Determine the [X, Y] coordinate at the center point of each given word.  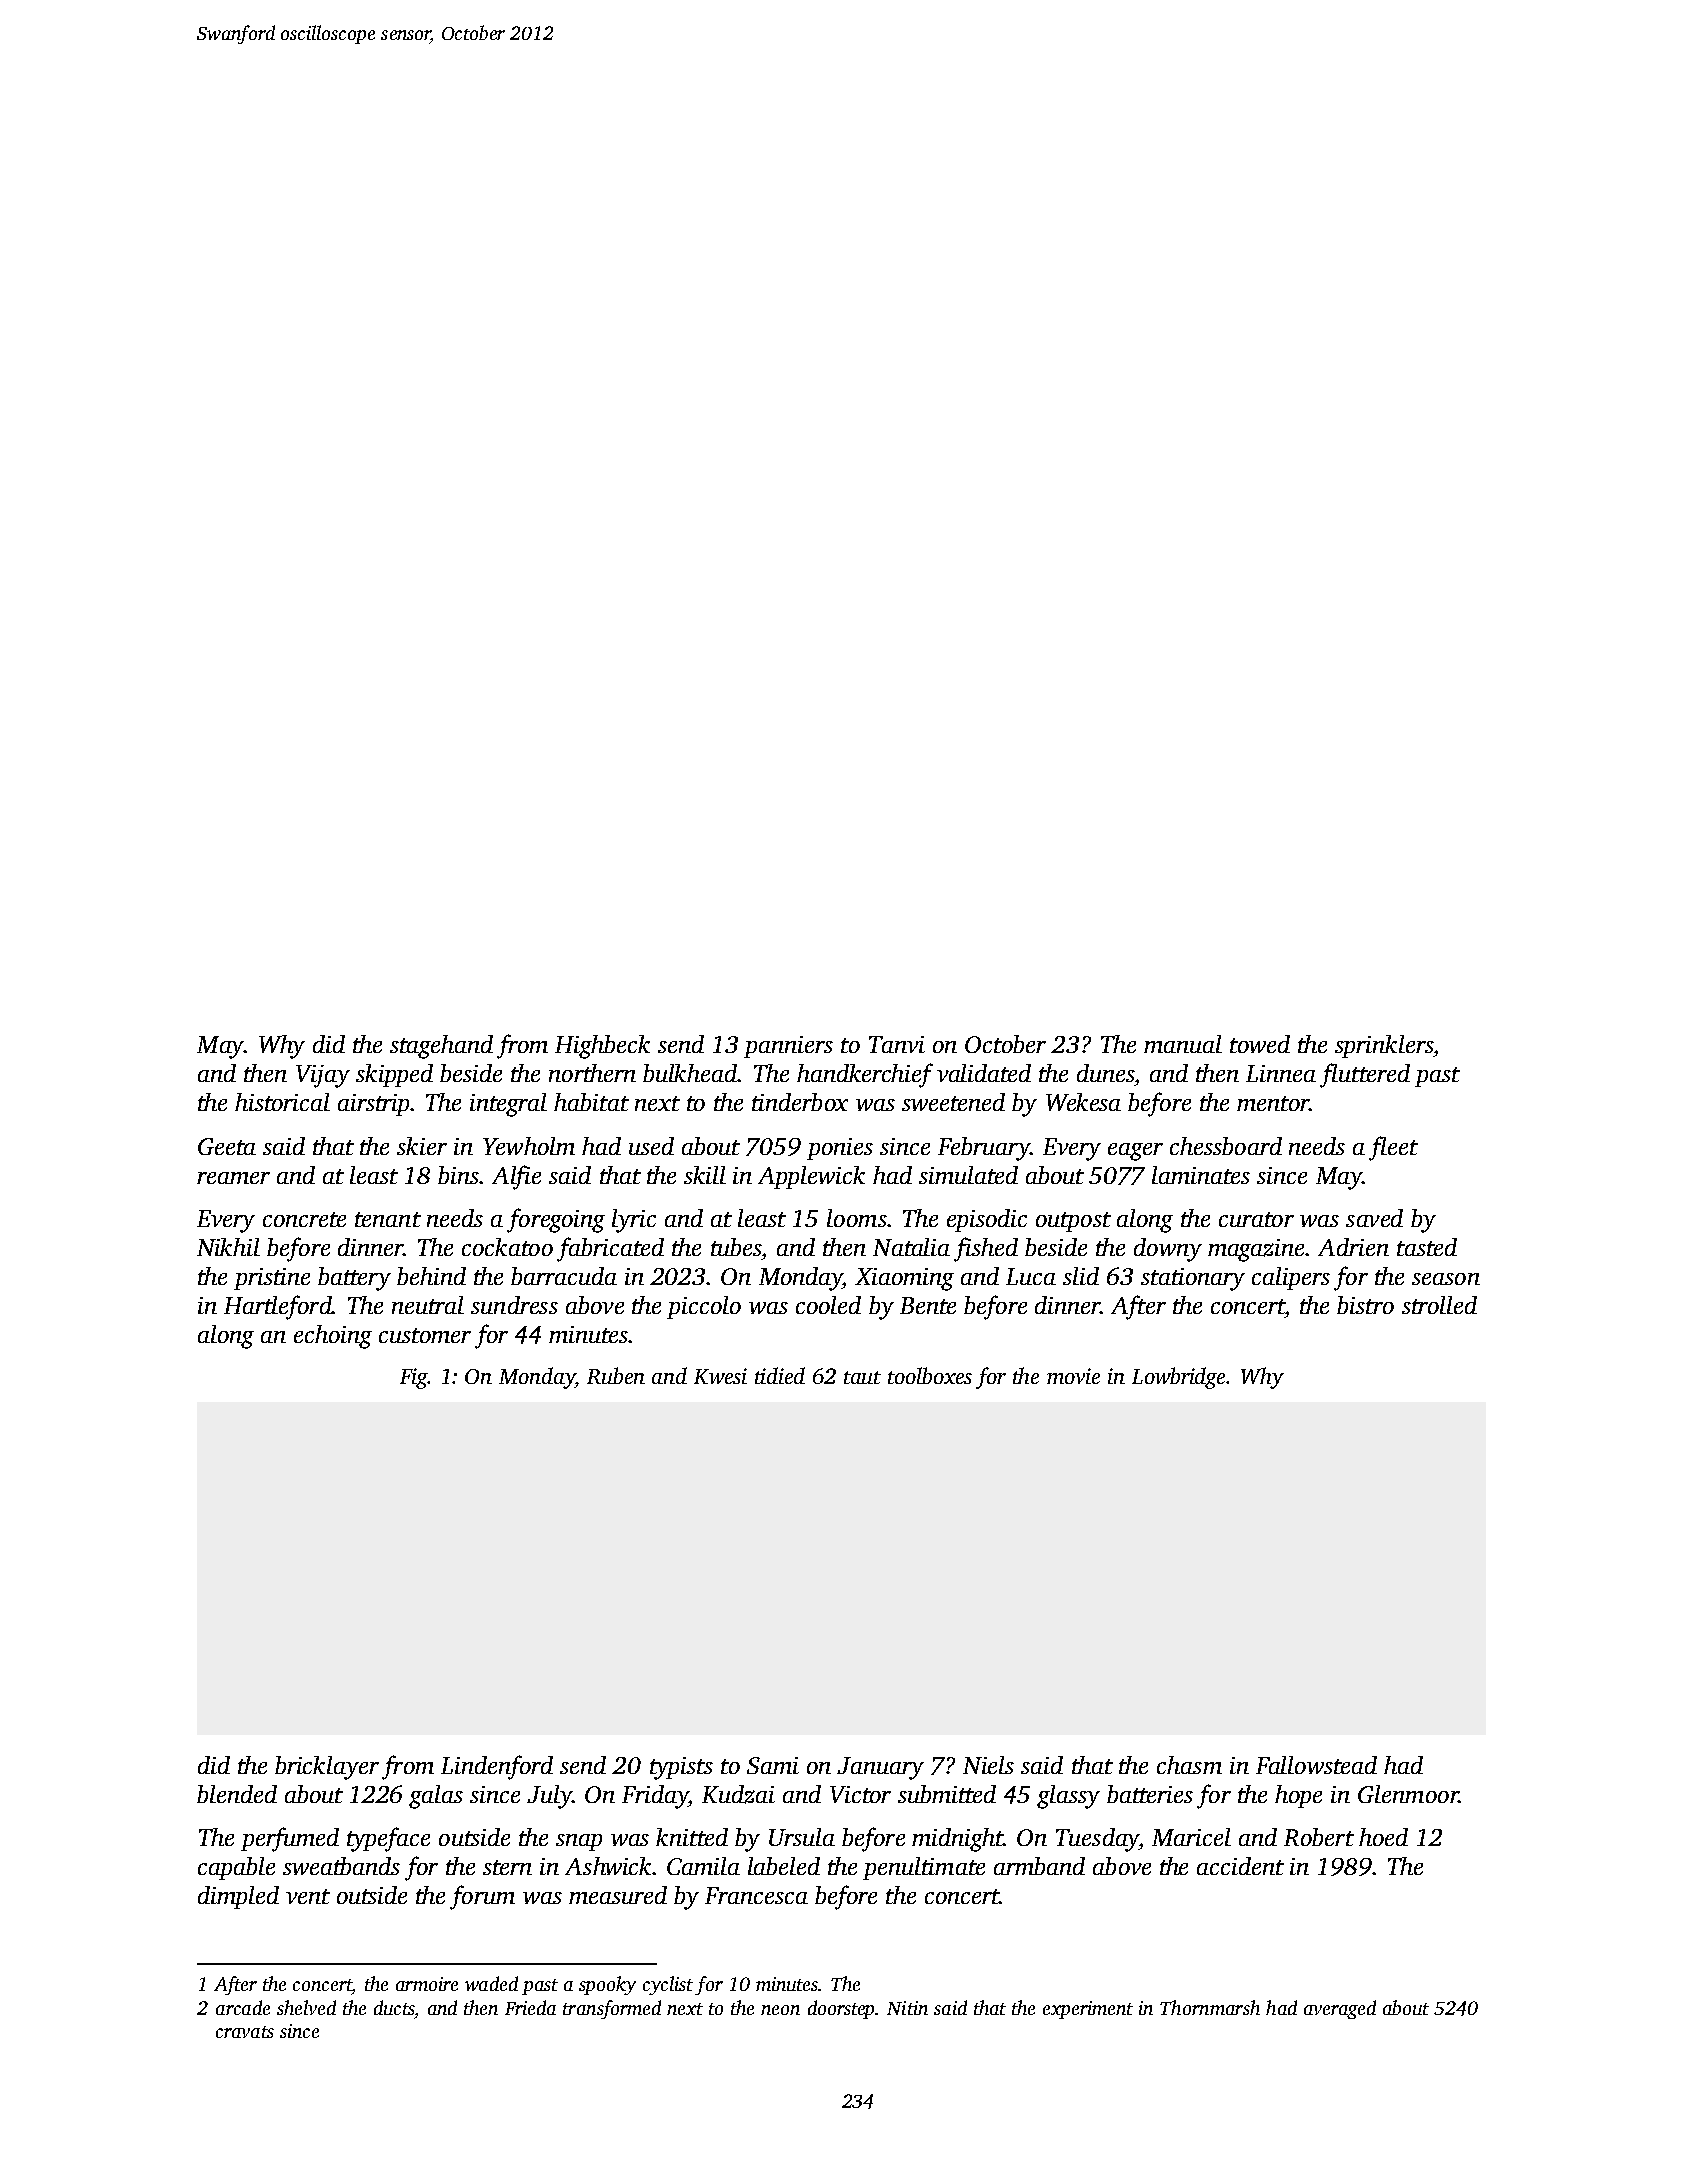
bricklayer [327, 1768]
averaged [1340, 2009]
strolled [1439, 1305]
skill [705, 1175]
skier [422, 1146]
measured [618, 1895]
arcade [243, 2007]
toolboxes [930, 1375]
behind [431, 1276]
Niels [988, 1765]
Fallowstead [1316, 1765]
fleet [1393, 1148]
